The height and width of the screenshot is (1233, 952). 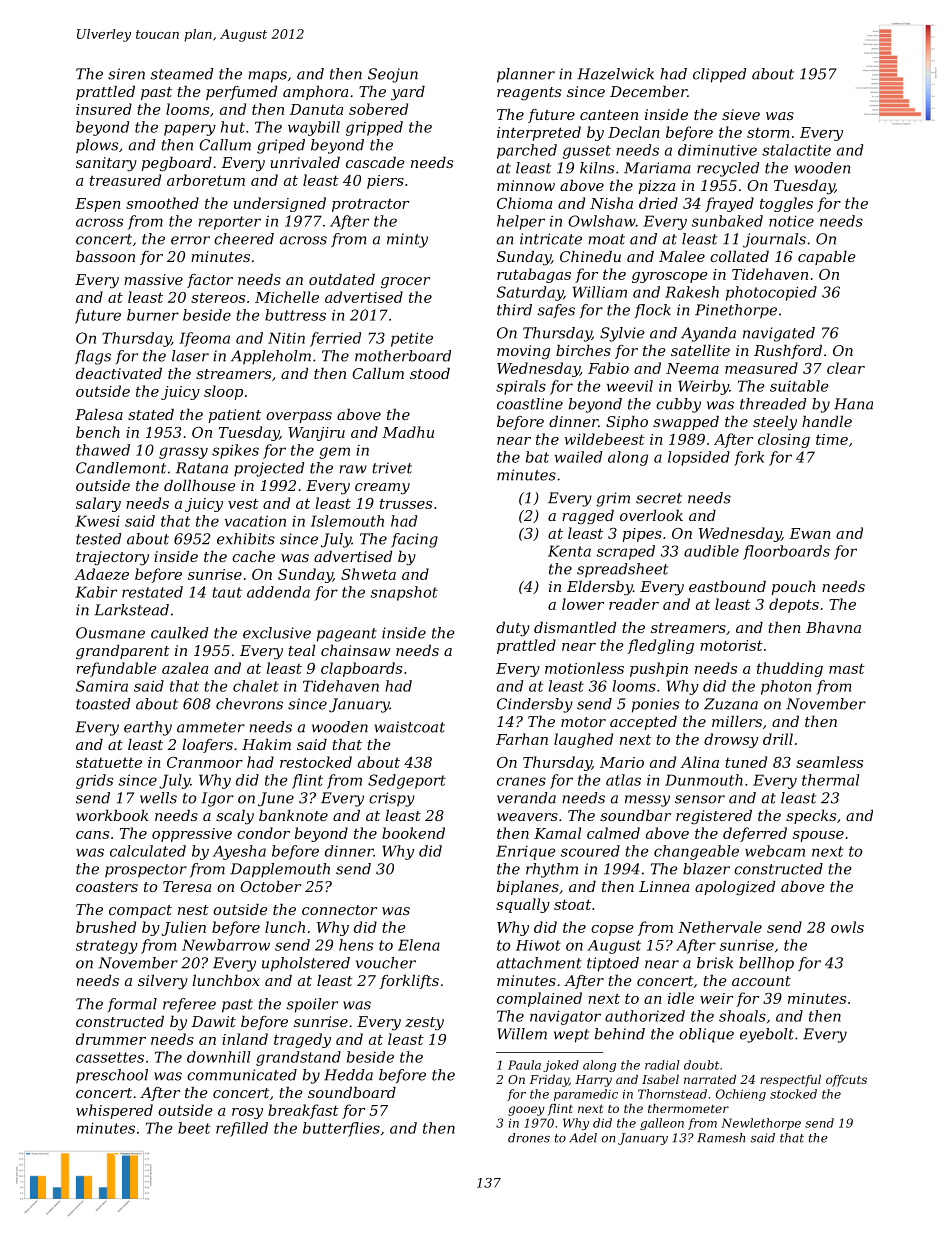 I want to click on calmed, so click(x=613, y=833).
